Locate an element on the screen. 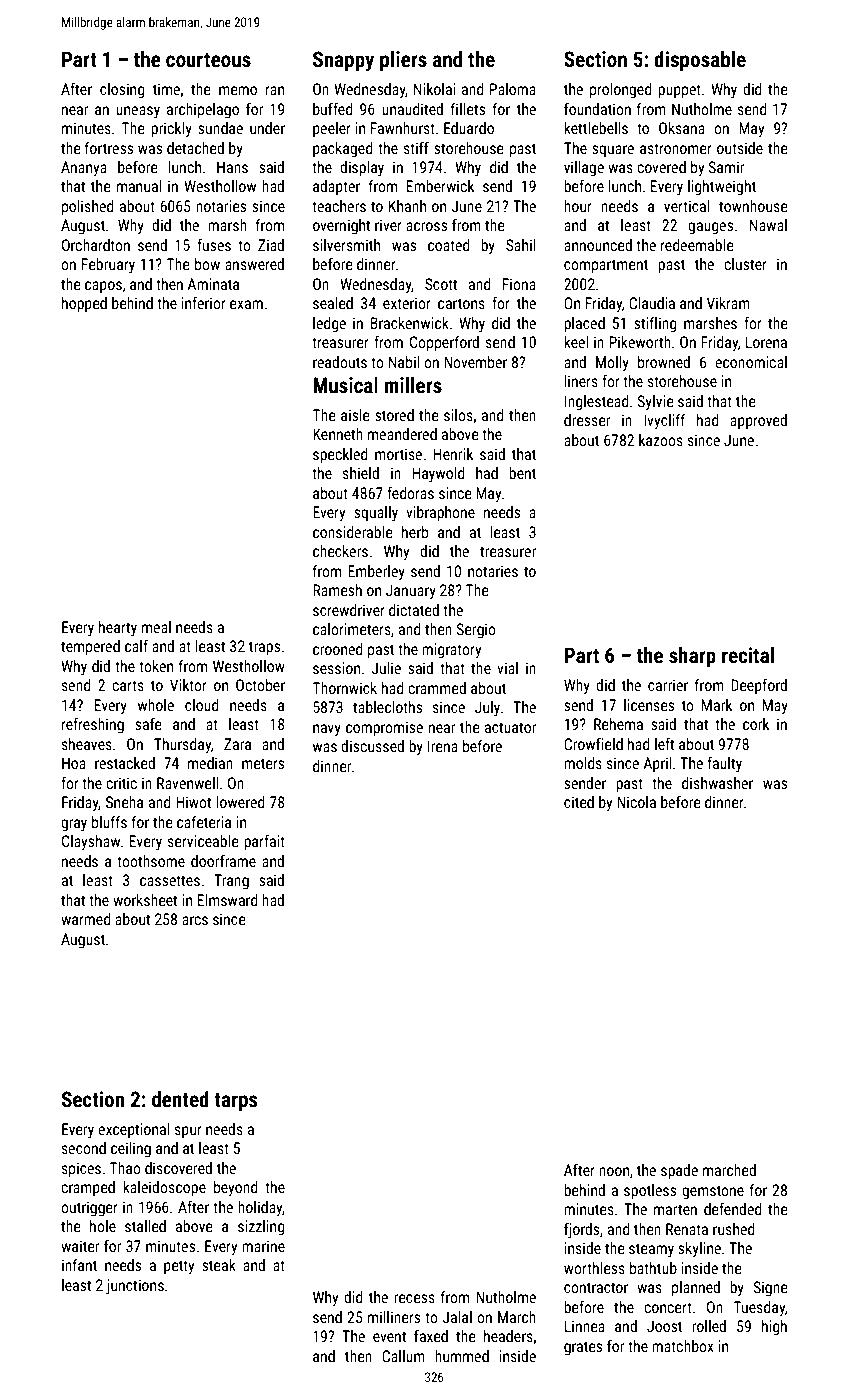  junctions is located at coordinates (135, 1286).
